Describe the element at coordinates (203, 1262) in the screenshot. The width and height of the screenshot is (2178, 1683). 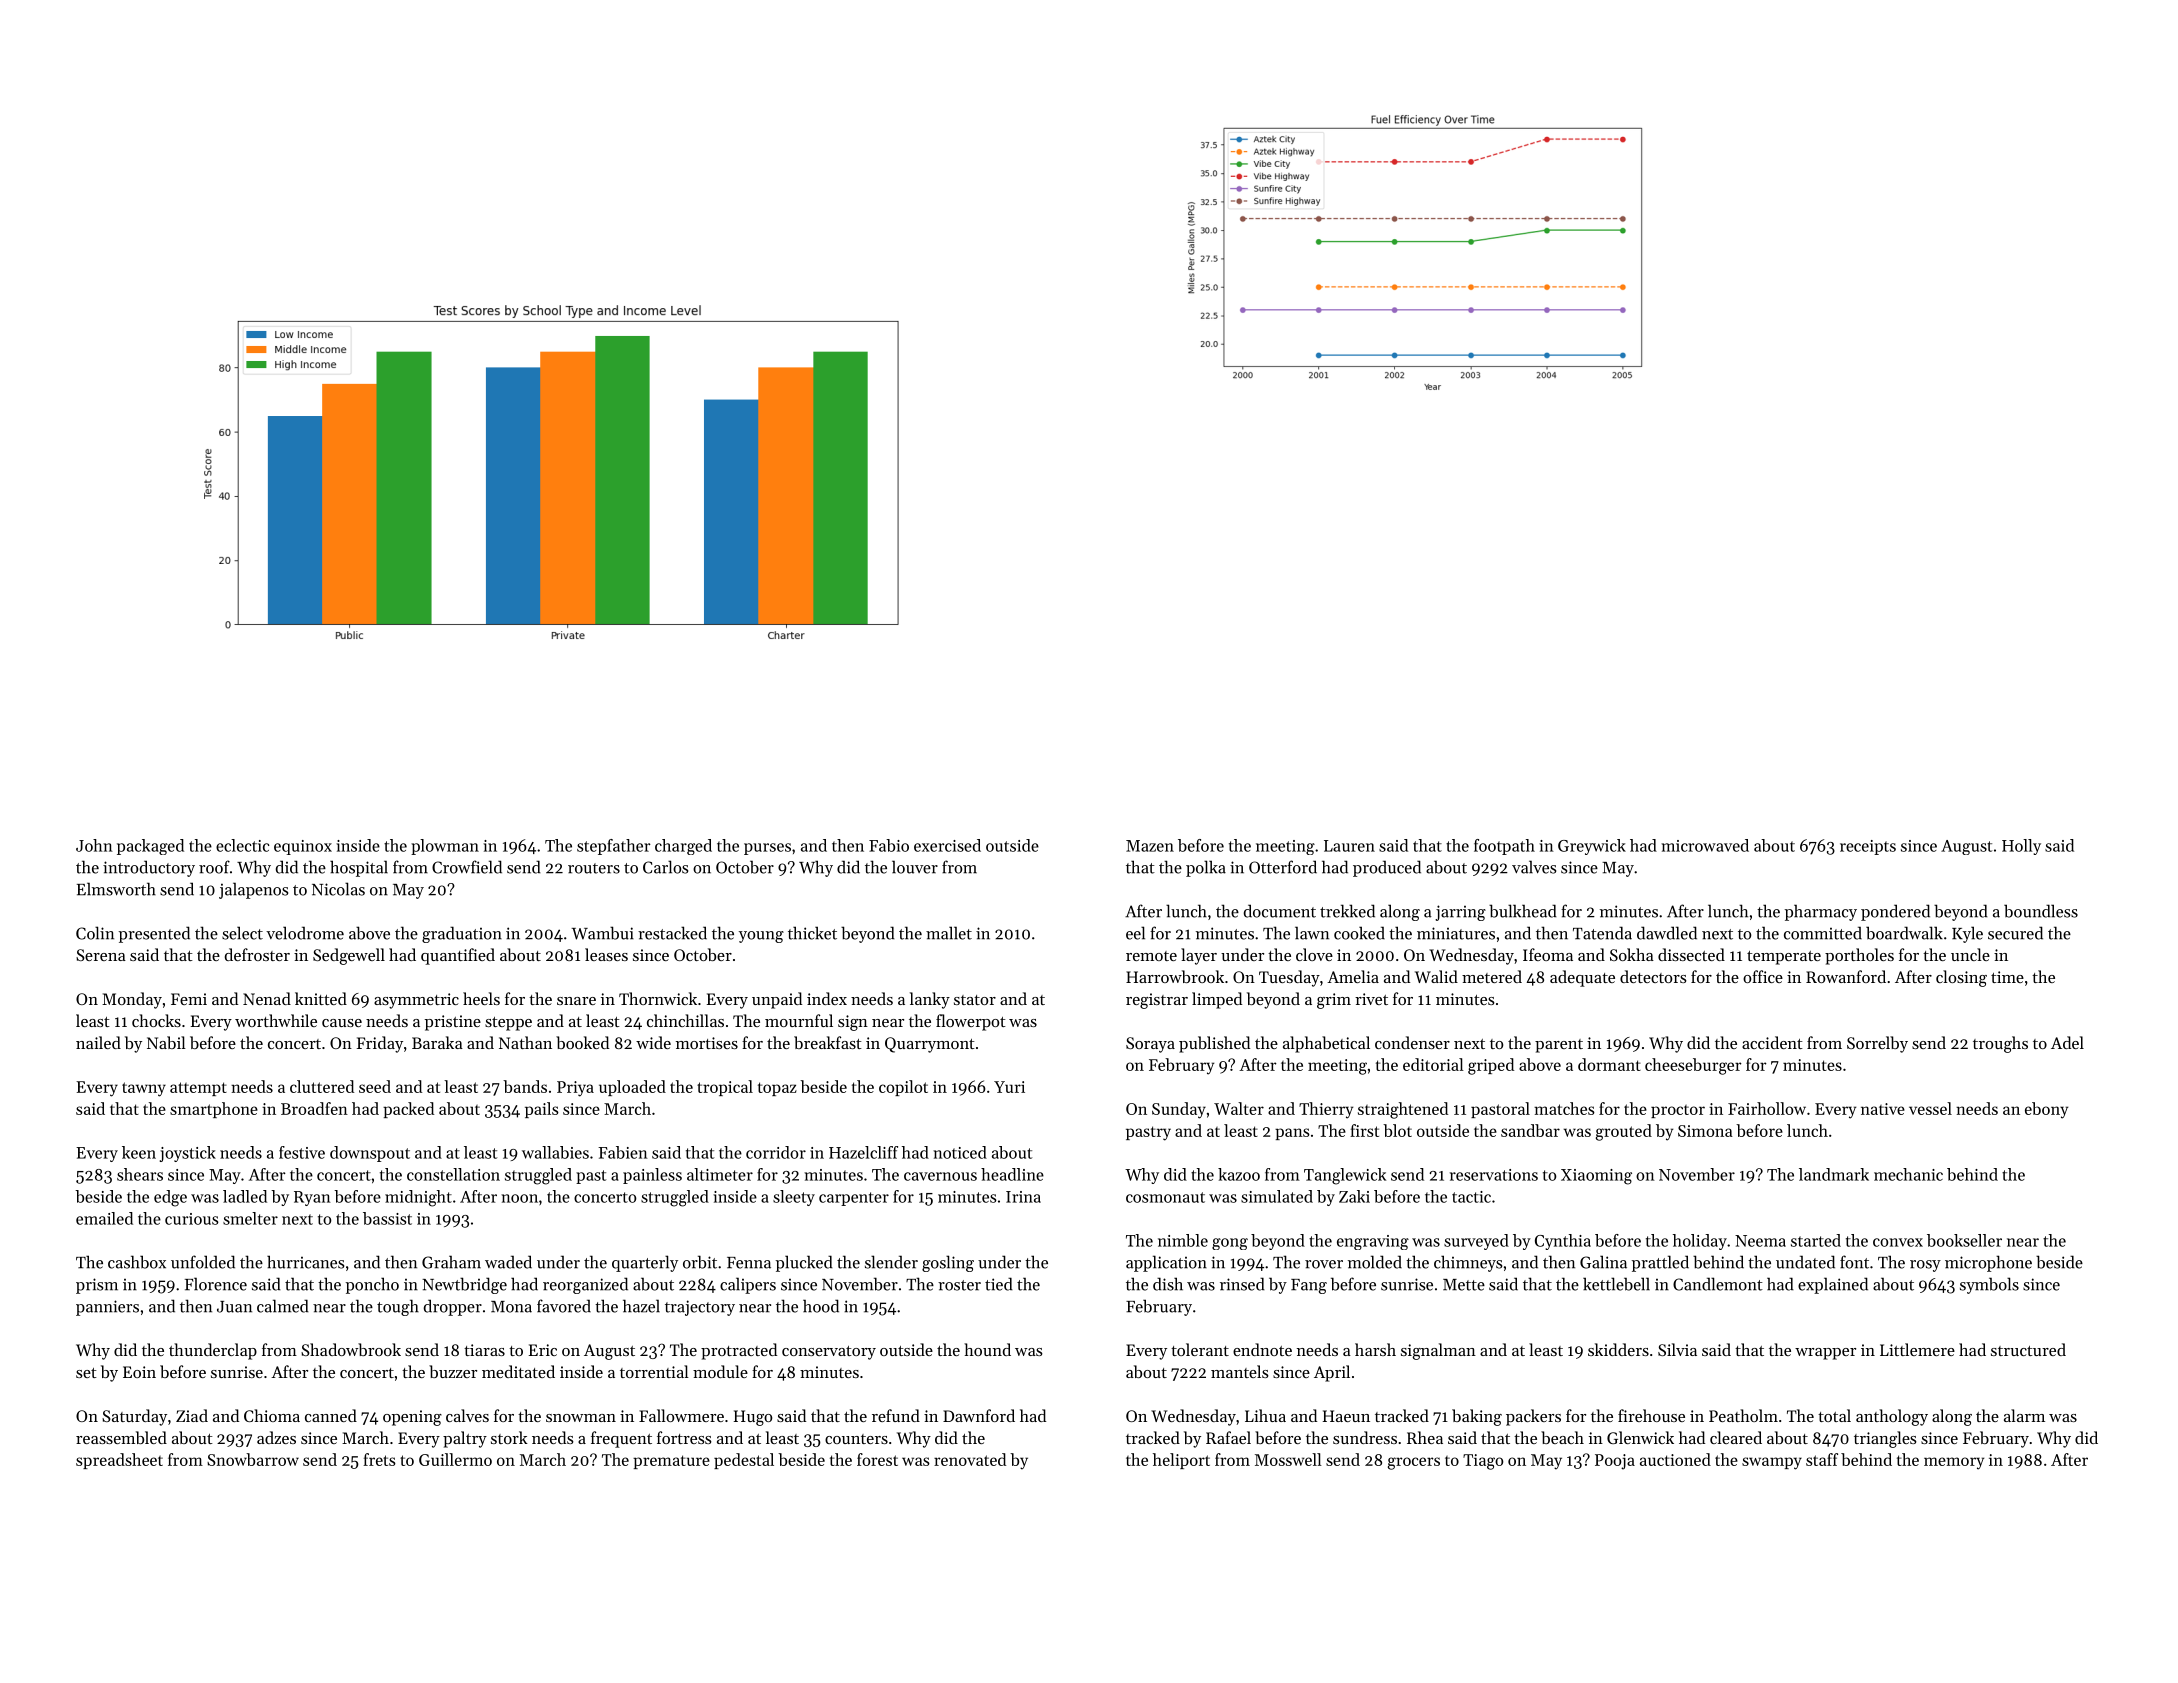
I see `unfolded` at that location.
